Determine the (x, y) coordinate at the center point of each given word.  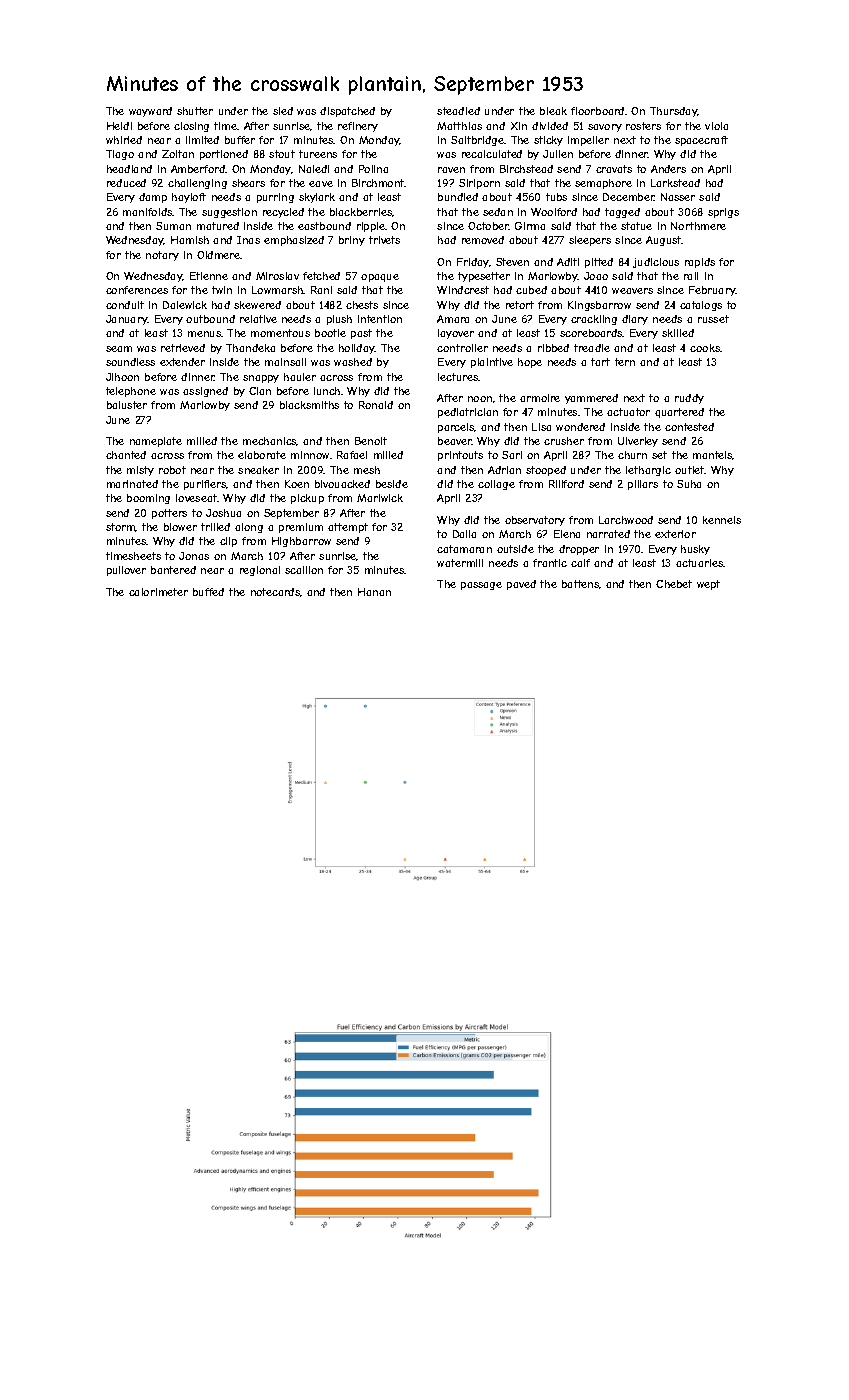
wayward (150, 112)
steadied (458, 111)
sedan (498, 212)
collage (496, 485)
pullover (126, 571)
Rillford (566, 484)
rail (691, 276)
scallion (304, 570)
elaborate (262, 455)
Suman (173, 226)
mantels (713, 455)
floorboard (597, 111)
